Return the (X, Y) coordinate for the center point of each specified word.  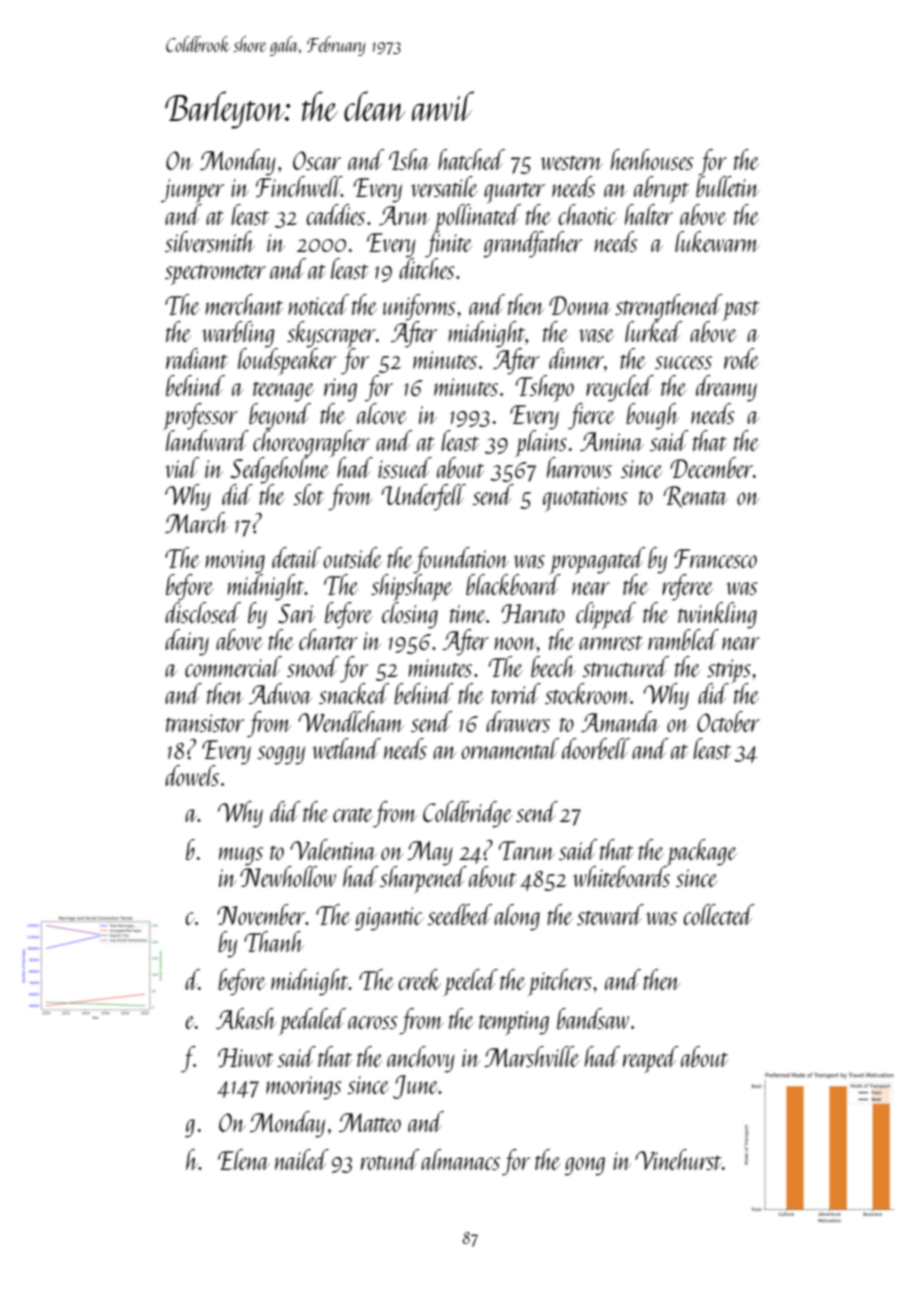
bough (652, 416)
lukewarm (717, 241)
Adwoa (281, 693)
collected (719, 914)
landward (207, 440)
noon (515, 643)
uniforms (419, 307)
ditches (426, 268)
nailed (302, 1159)
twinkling (717, 615)
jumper (192, 191)
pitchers (560, 982)
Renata (696, 497)
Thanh (274, 941)
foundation (461, 560)
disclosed (203, 612)
